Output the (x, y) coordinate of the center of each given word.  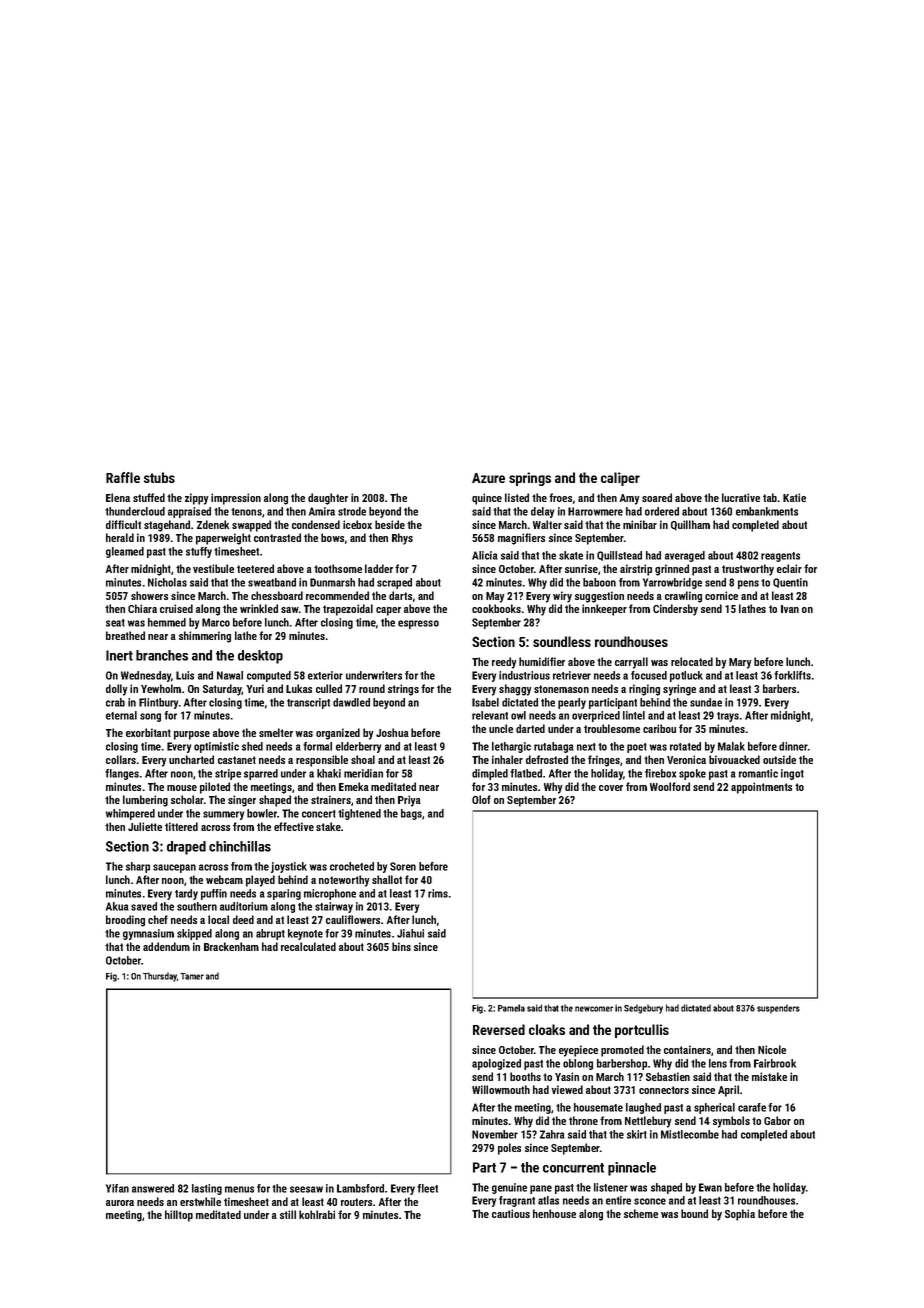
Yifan (117, 1188)
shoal (363, 759)
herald (120, 537)
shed (252, 746)
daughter (328, 499)
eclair (789, 568)
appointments (761, 788)
